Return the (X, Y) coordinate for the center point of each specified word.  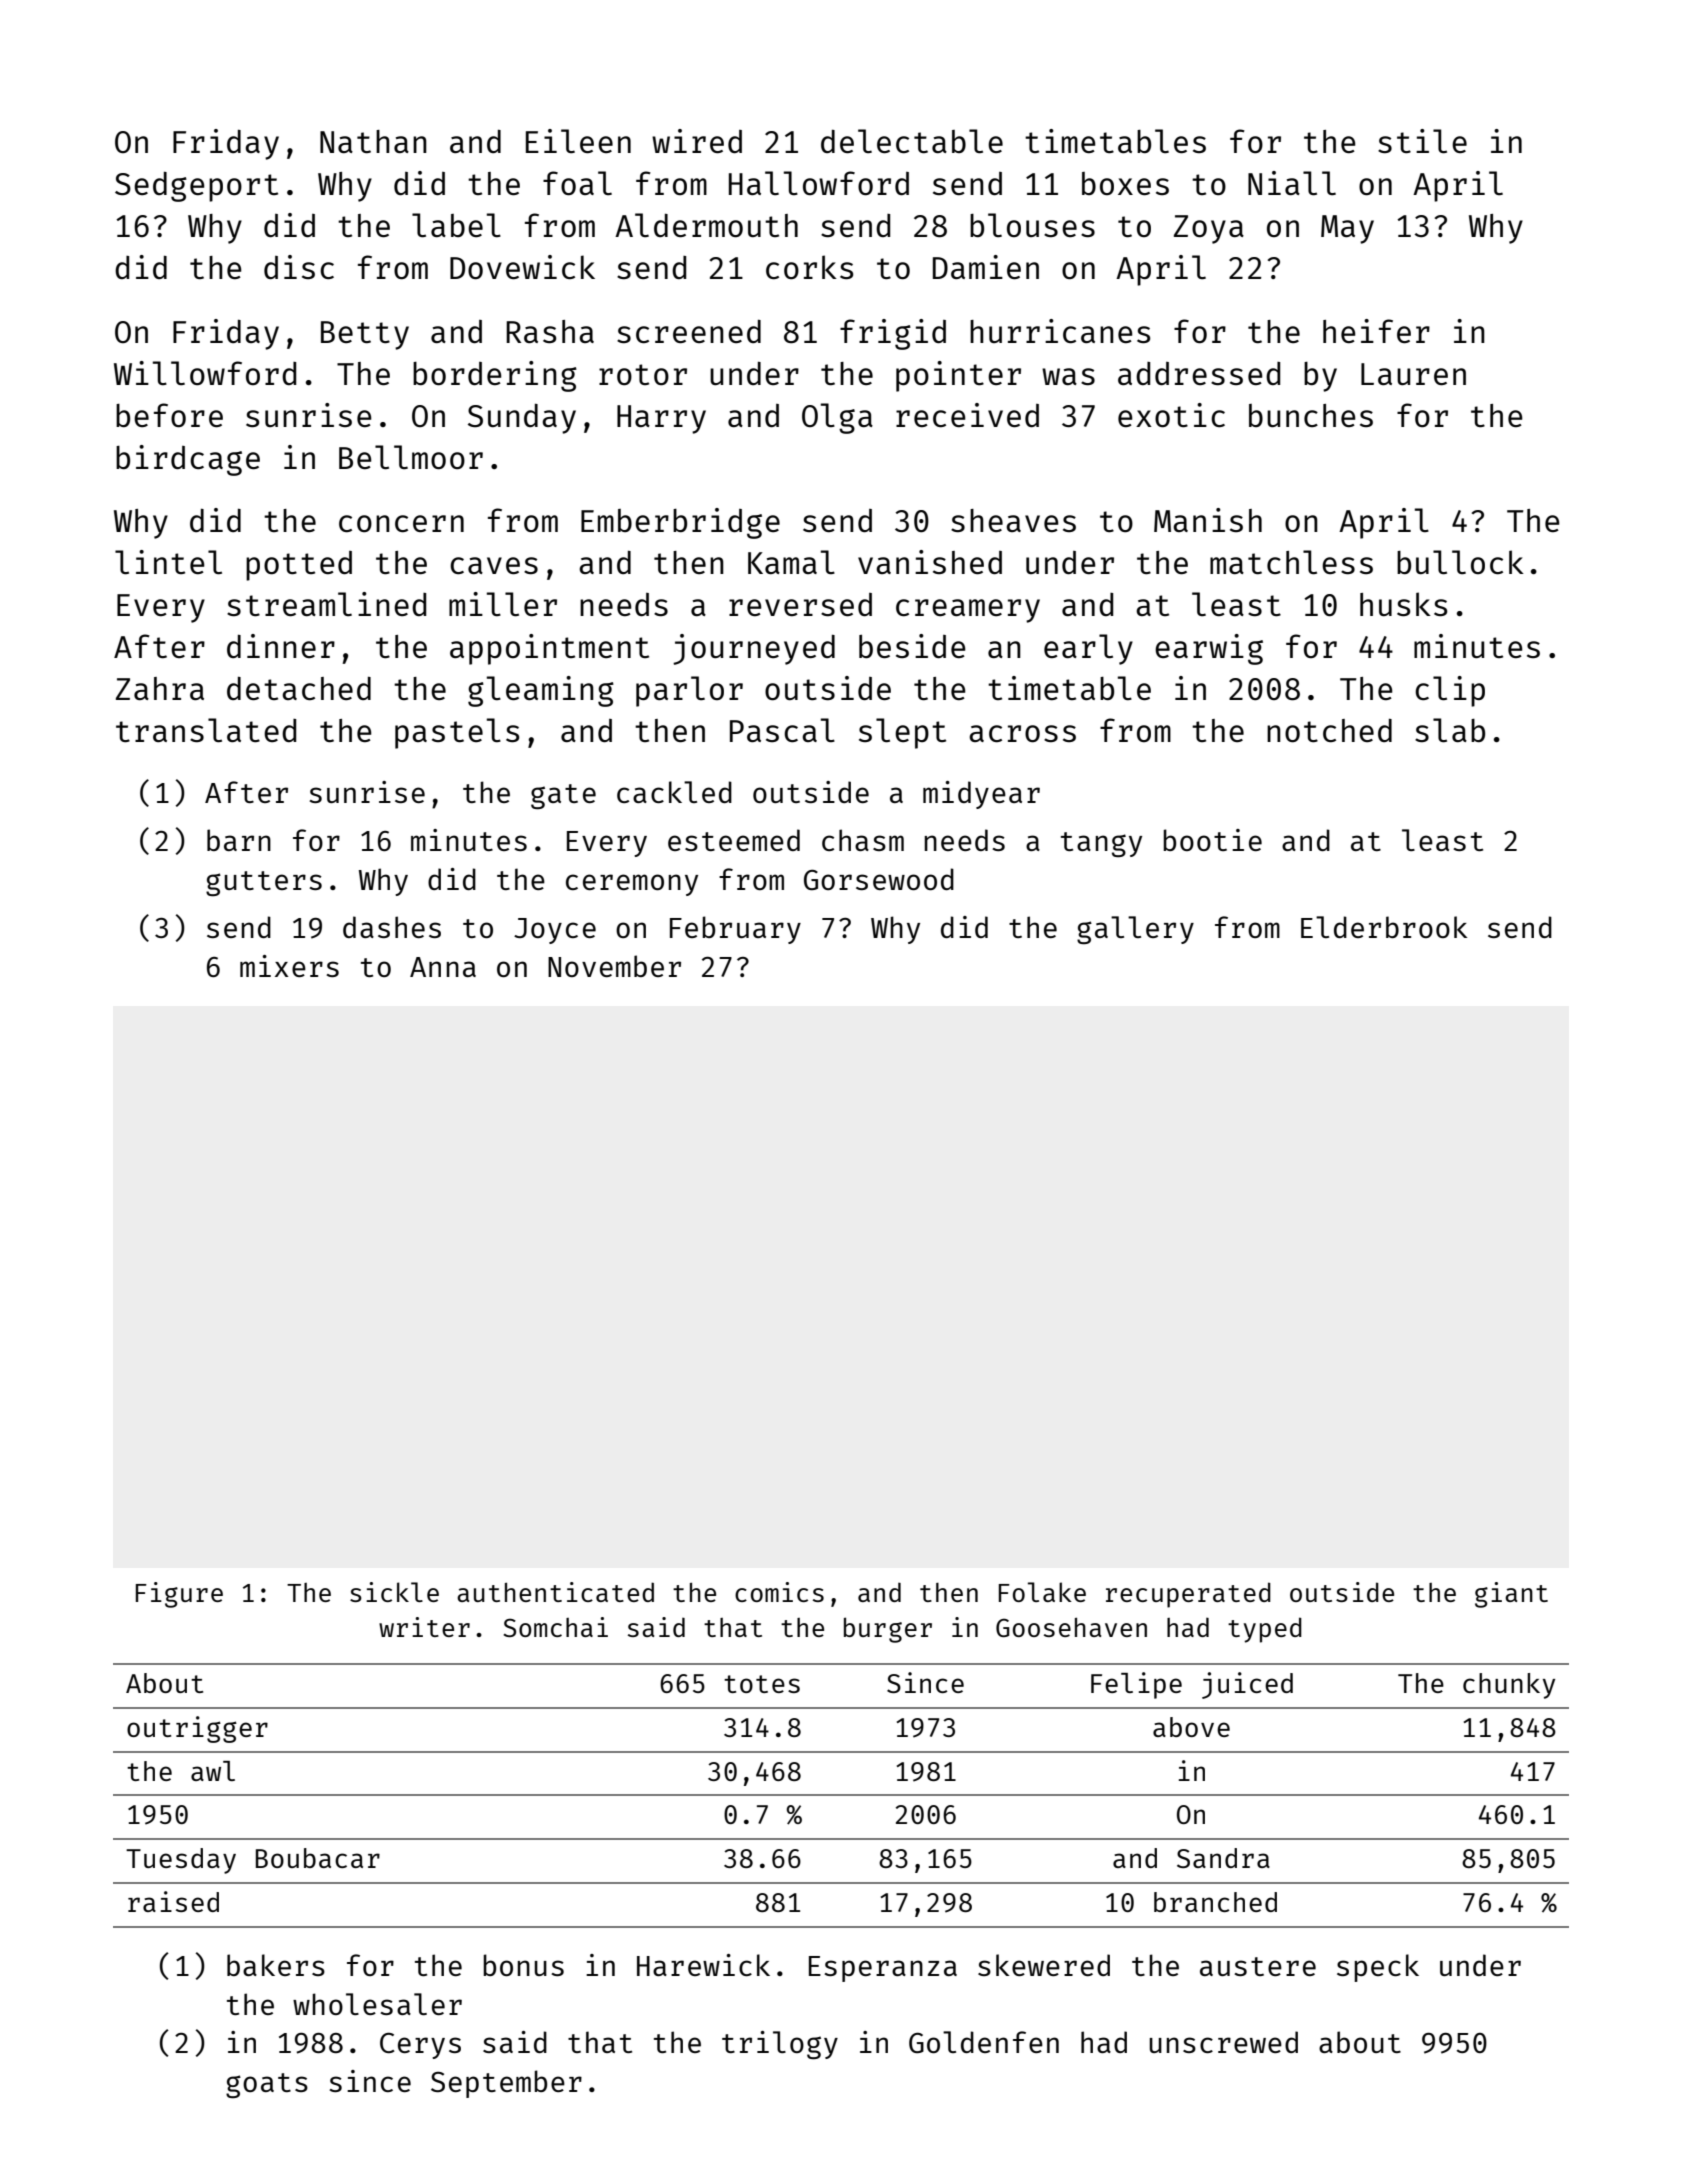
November (614, 966)
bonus (523, 1965)
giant (1511, 1595)
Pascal (782, 730)
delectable (912, 141)
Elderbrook (1384, 927)
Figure (179, 1595)
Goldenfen (984, 2042)
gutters (264, 883)
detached (299, 688)
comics (779, 1592)
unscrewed (1223, 2042)
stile (1422, 141)
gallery (1135, 930)
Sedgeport (196, 187)
